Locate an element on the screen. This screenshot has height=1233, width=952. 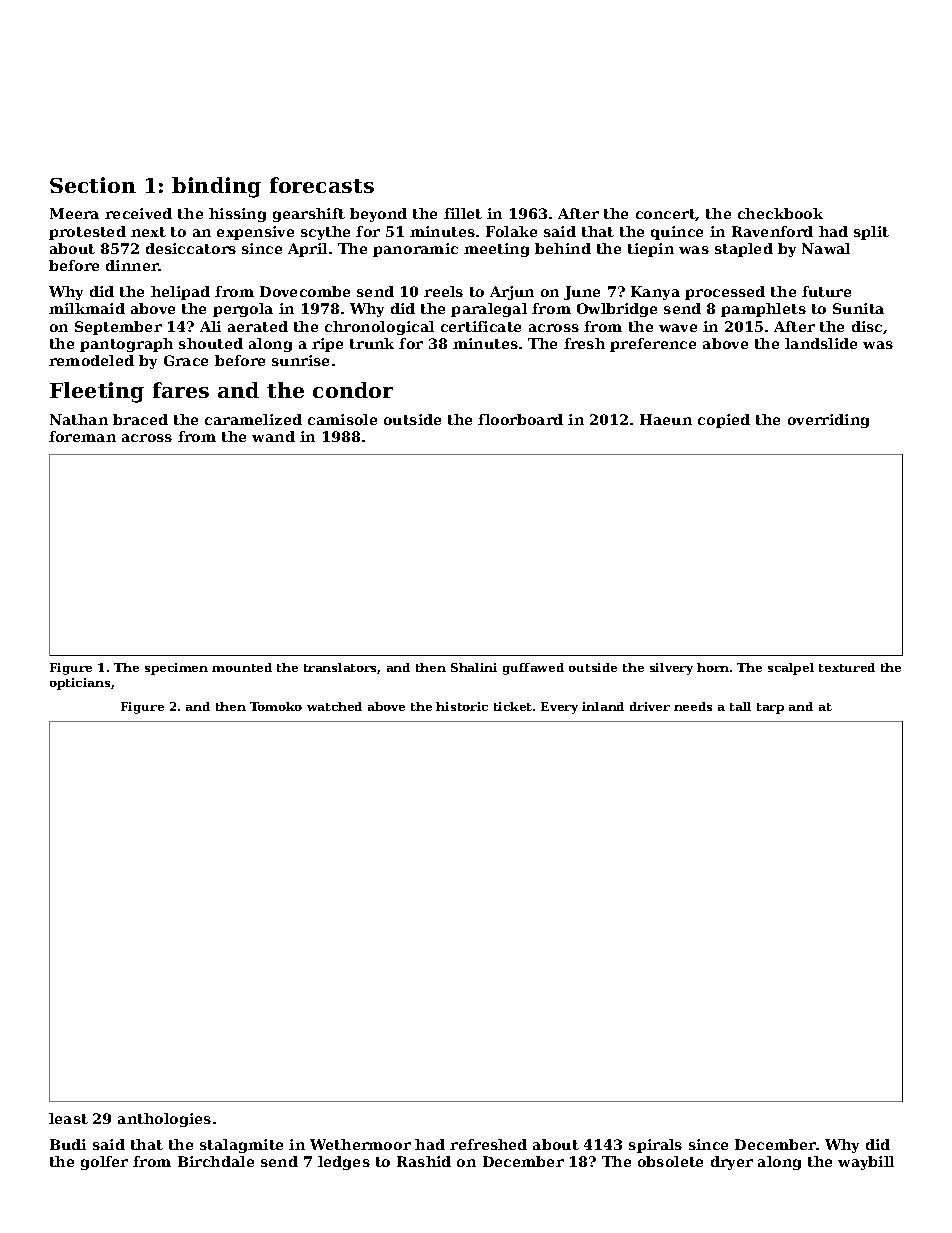
golfer is located at coordinates (104, 1163).
